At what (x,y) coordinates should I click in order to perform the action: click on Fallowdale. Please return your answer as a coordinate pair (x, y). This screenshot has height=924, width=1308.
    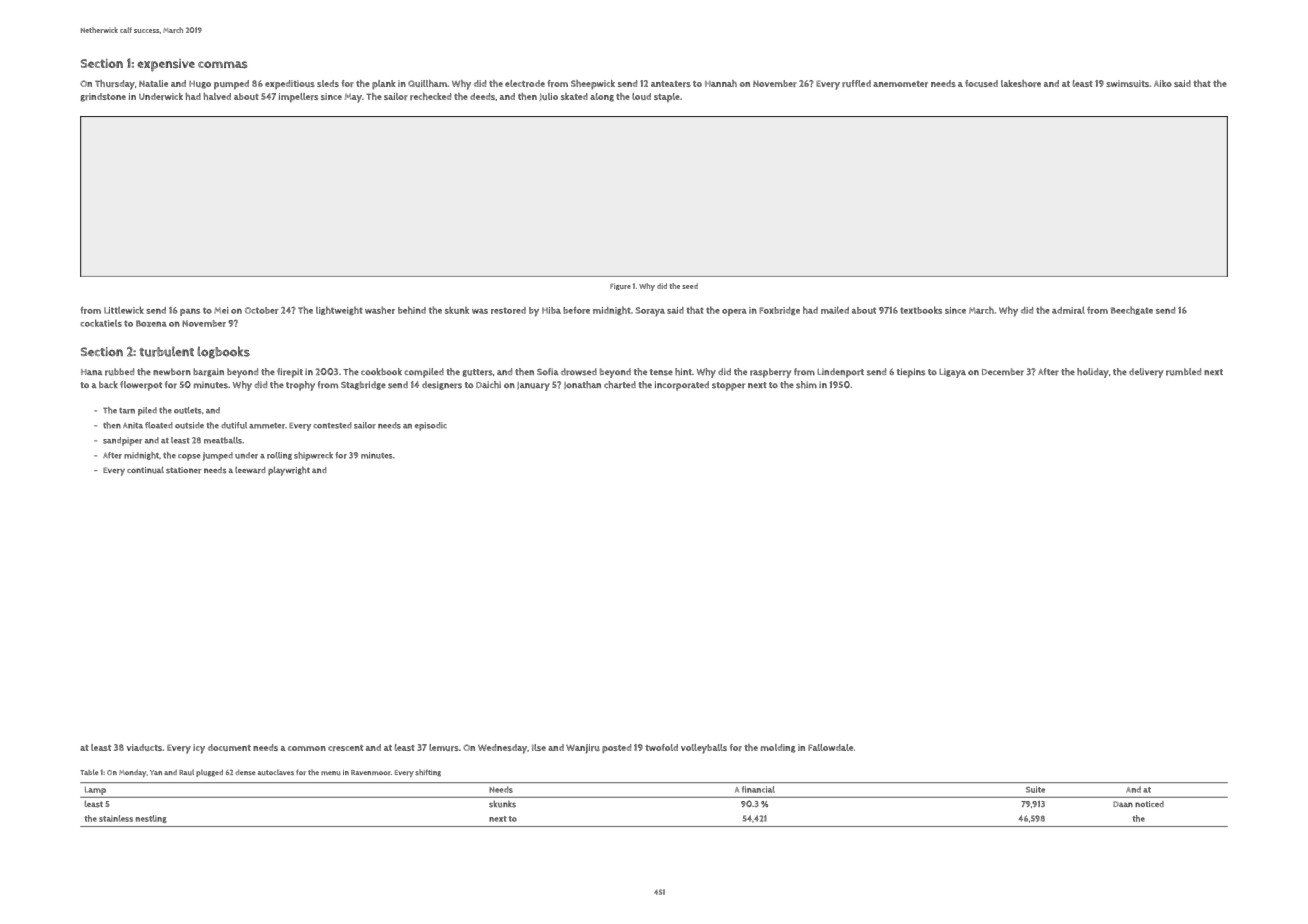
    Looking at the image, I should click on (830, 747).
